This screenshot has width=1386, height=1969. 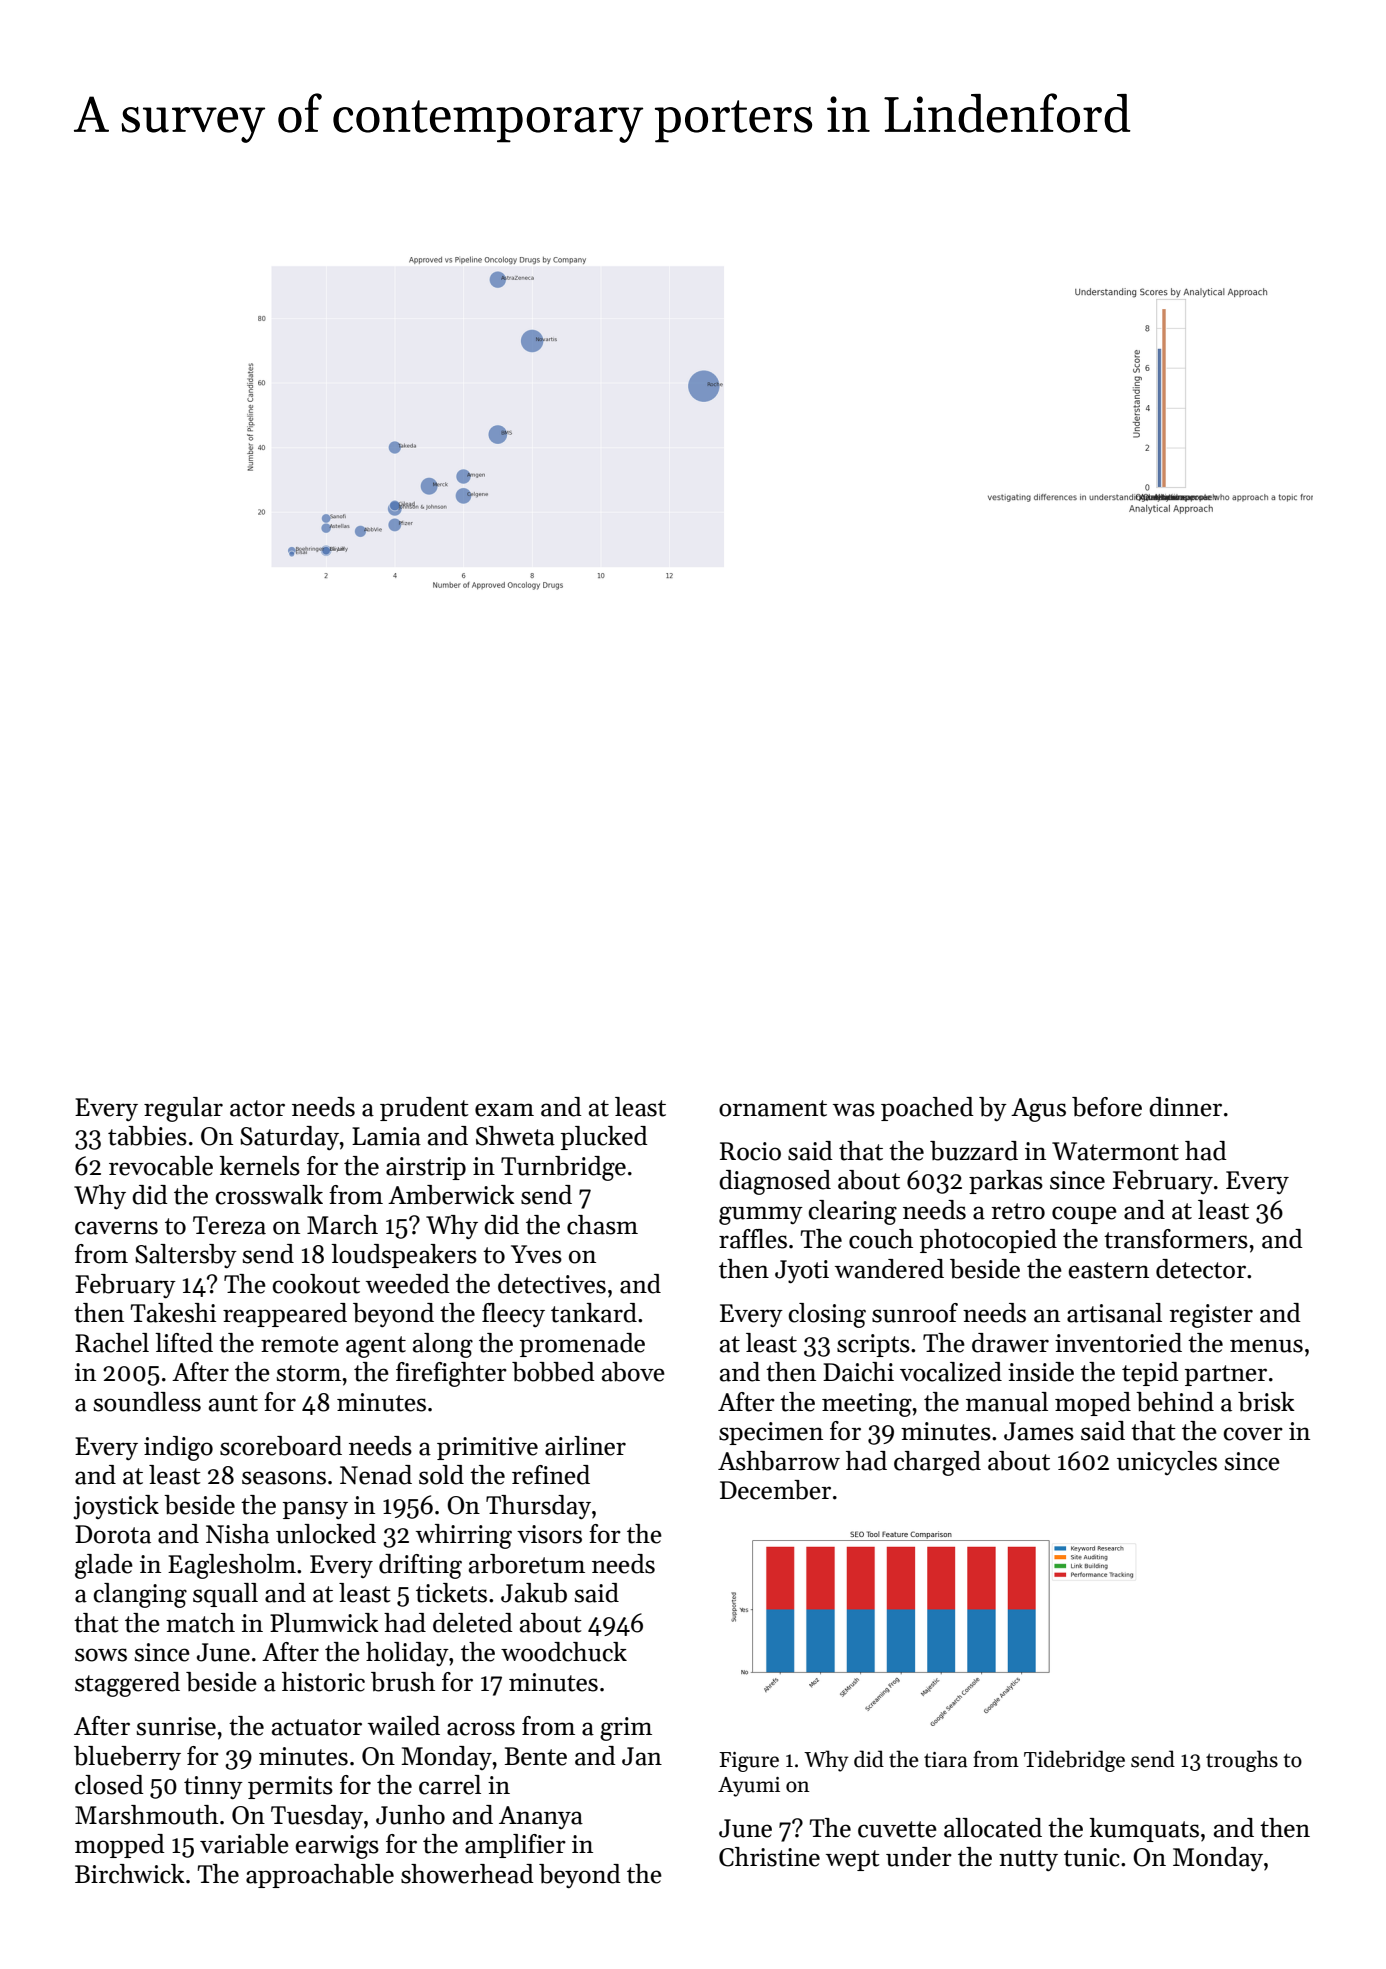 I want to click on Christine, so click(x=769, y=1857).
